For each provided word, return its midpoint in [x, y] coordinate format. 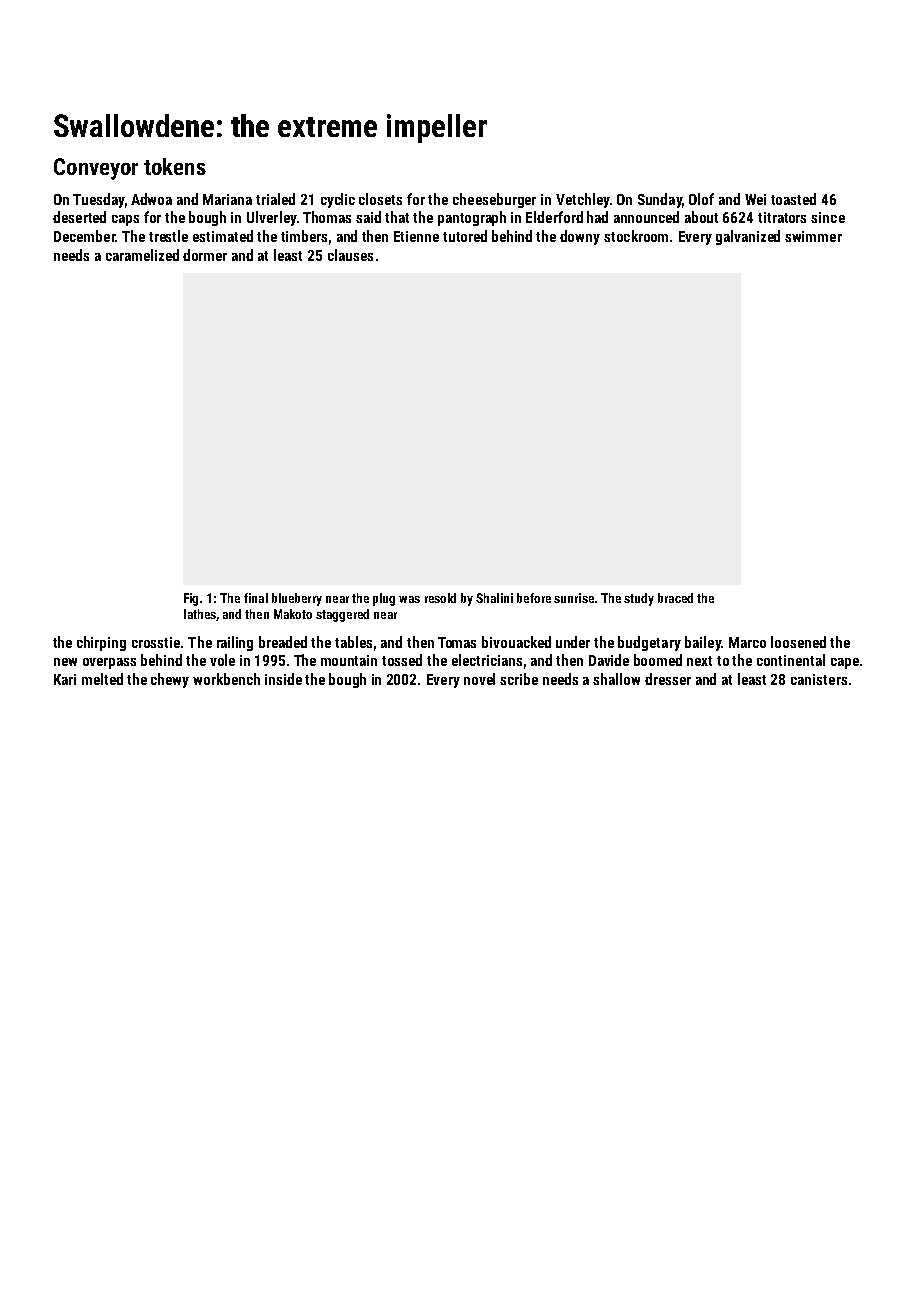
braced [675, 598]
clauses [350, 255]
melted [102, 679]
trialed [275, 199]
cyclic [338, 200]
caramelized [142, 255]
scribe [519, 679]
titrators [782, 217]
